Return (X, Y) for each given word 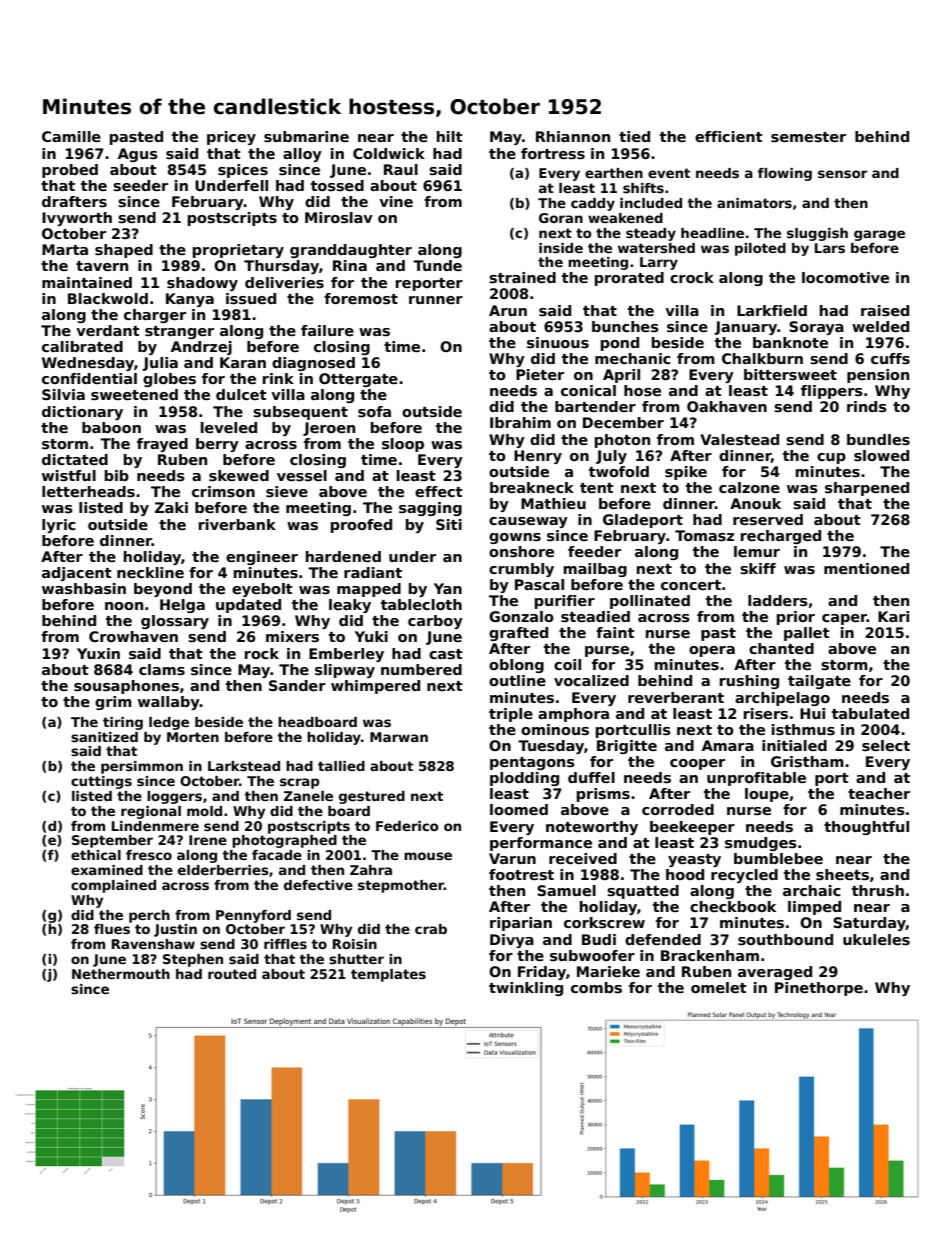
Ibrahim (520, 422)
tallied (341, 766)
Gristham (807, 761)
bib (117, 475)
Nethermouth (121, 974)
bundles (878, 439)
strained (522, 277)
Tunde (437, 265)
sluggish (817, 234)
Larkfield (772, 310)
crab (431, 929)
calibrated (82, 346)
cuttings (101, 782)
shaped (124, 251)
